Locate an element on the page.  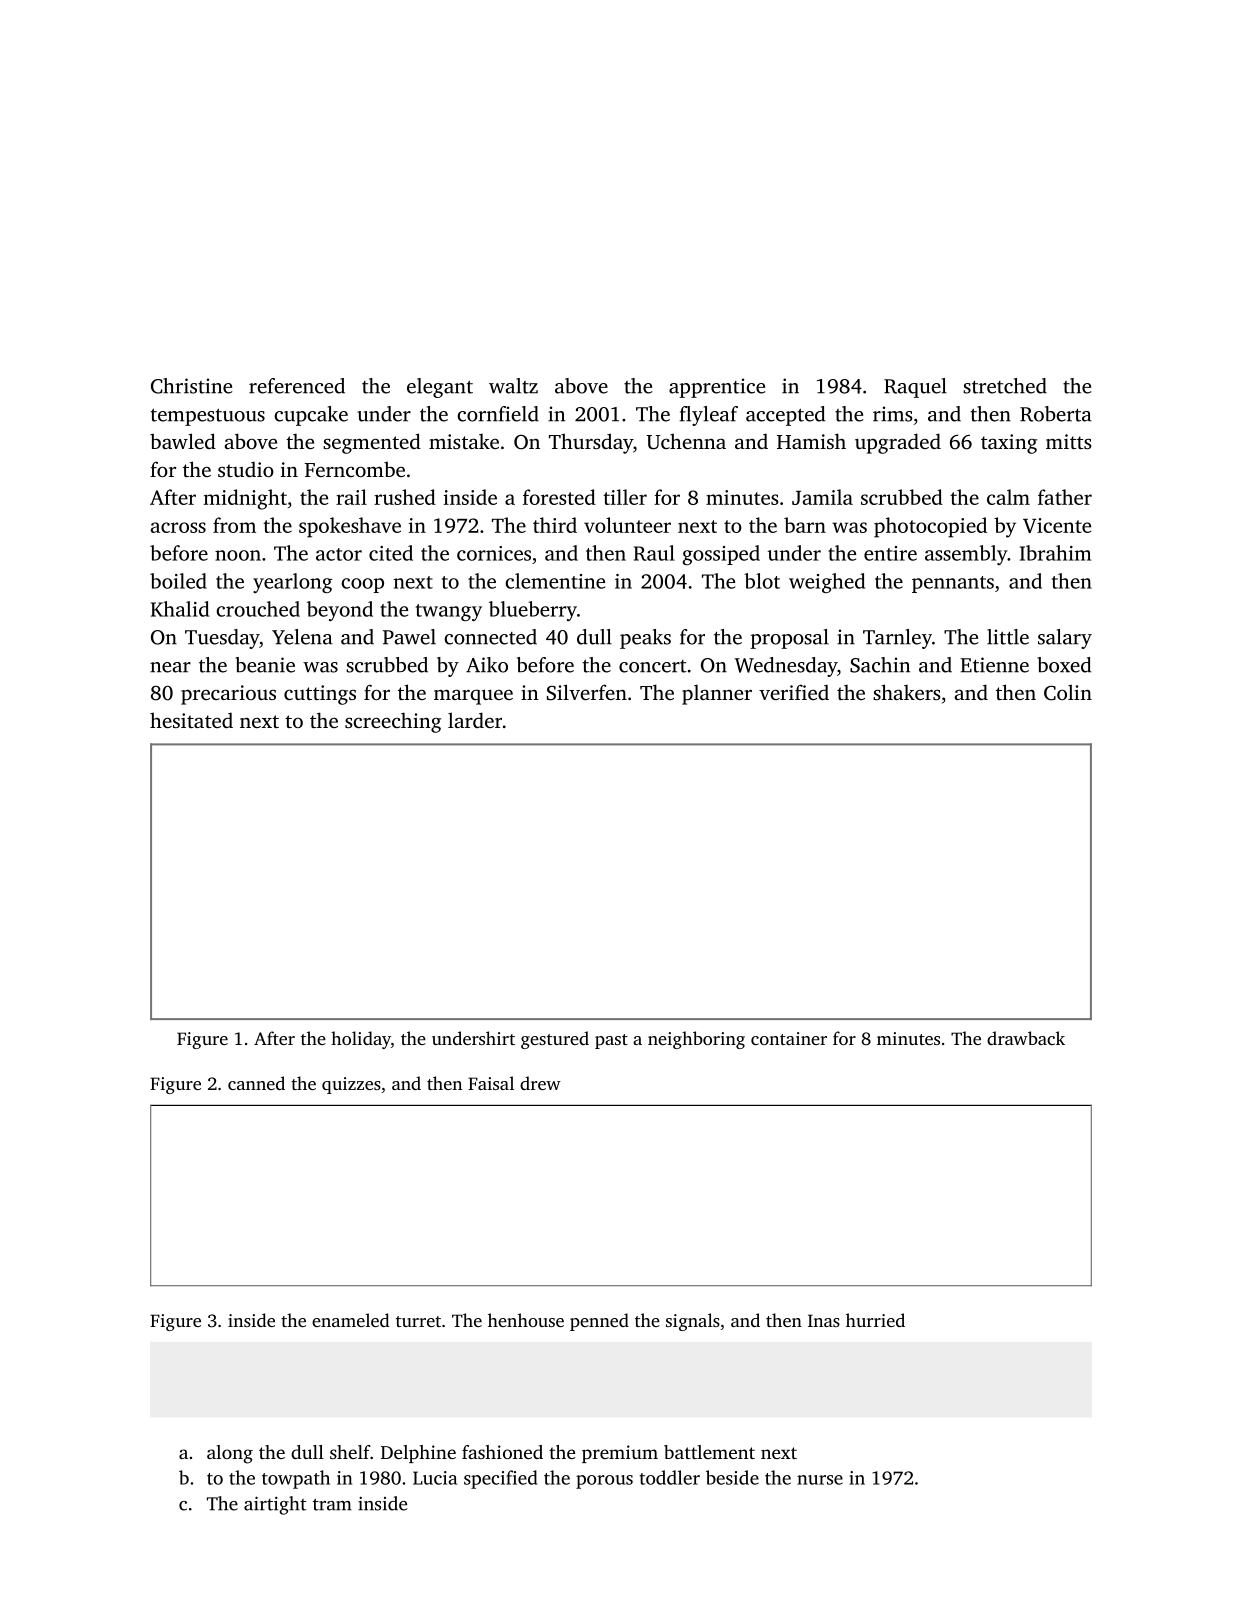
bawled is located at coordinates (183, 441).
